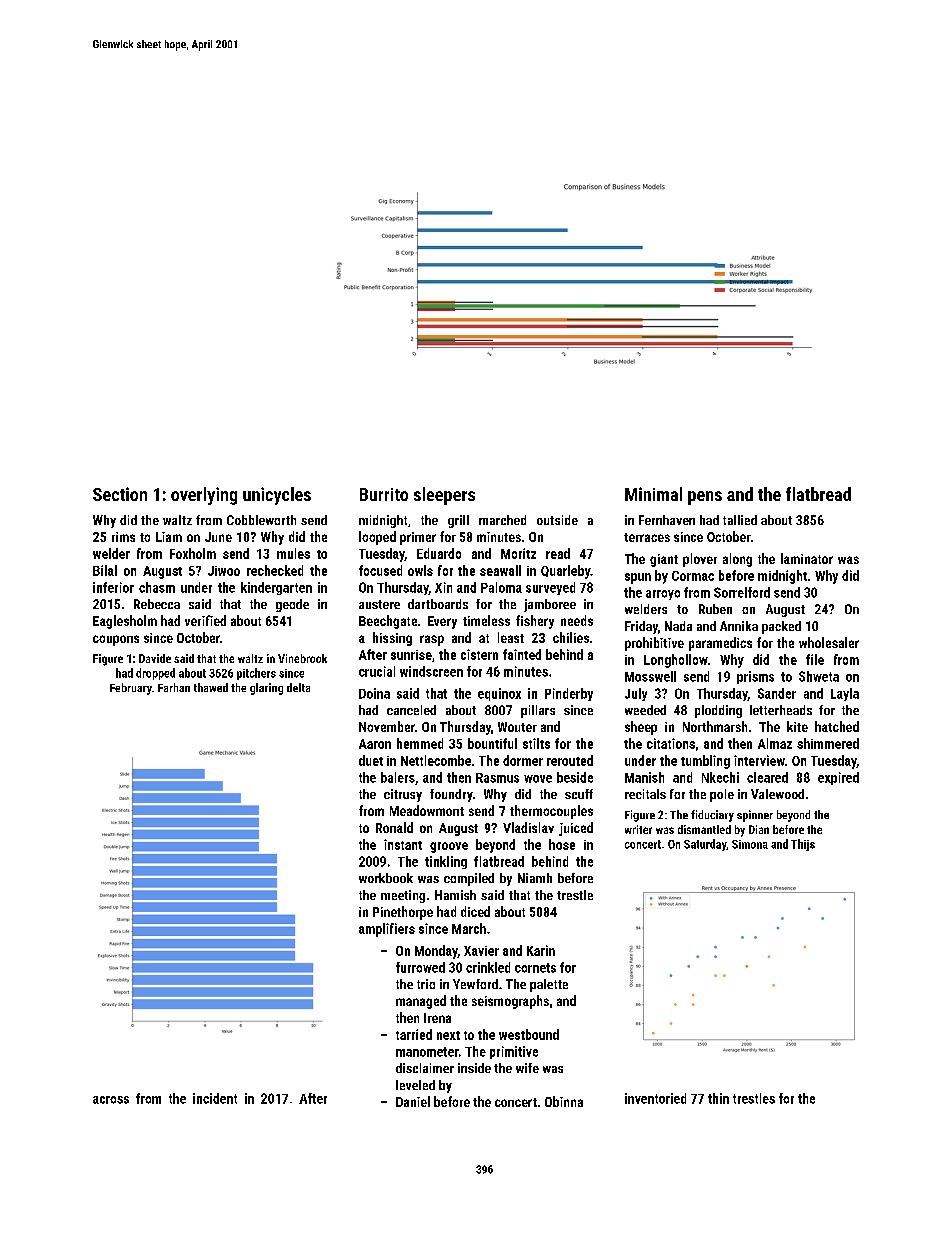  What do you see at coordinates (511, 637) in the screenshot?
I see `least` at bounding box center [511, 637].
